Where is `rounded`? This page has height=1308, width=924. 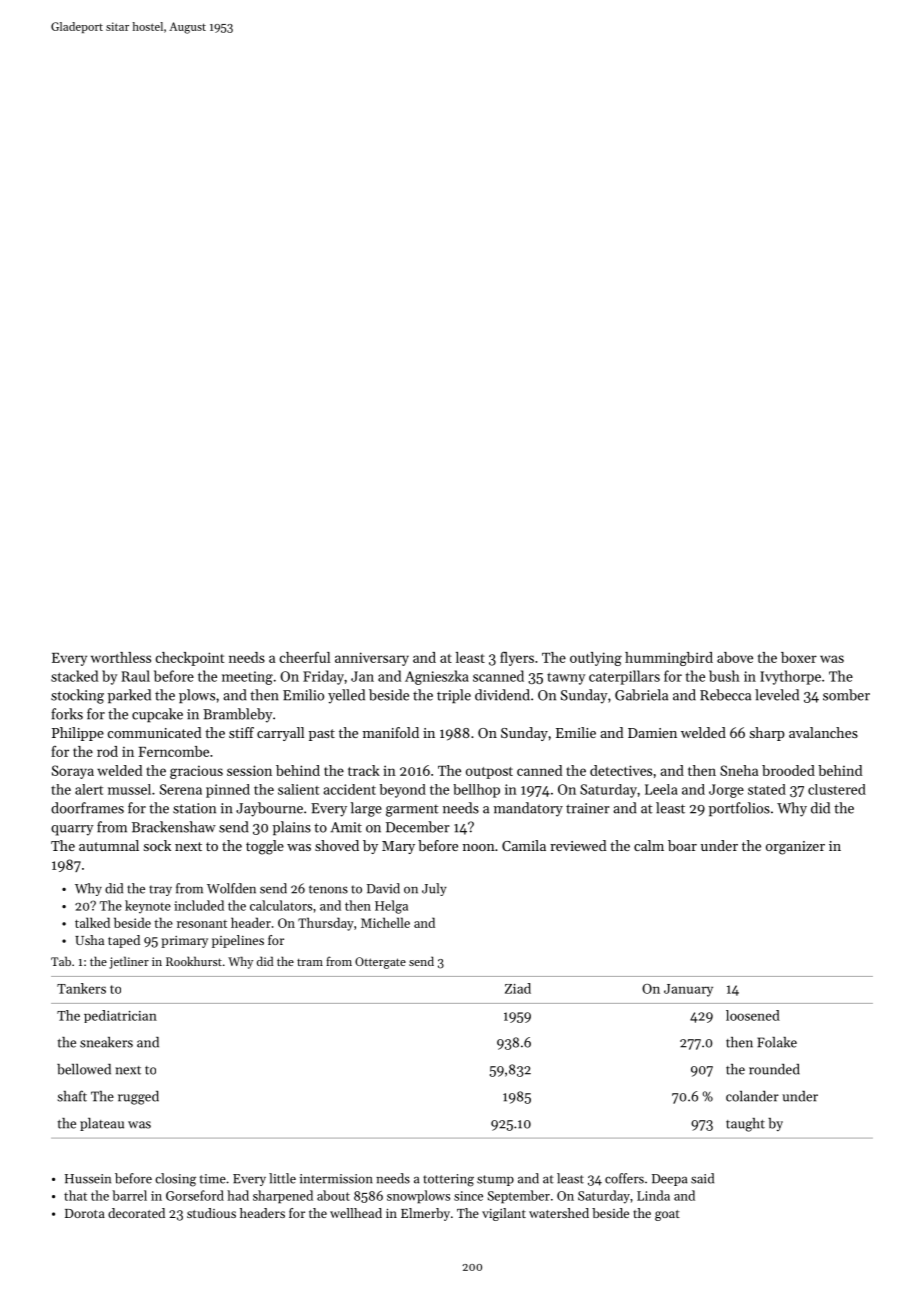 rounded is located at coordinates (774, 1069).
